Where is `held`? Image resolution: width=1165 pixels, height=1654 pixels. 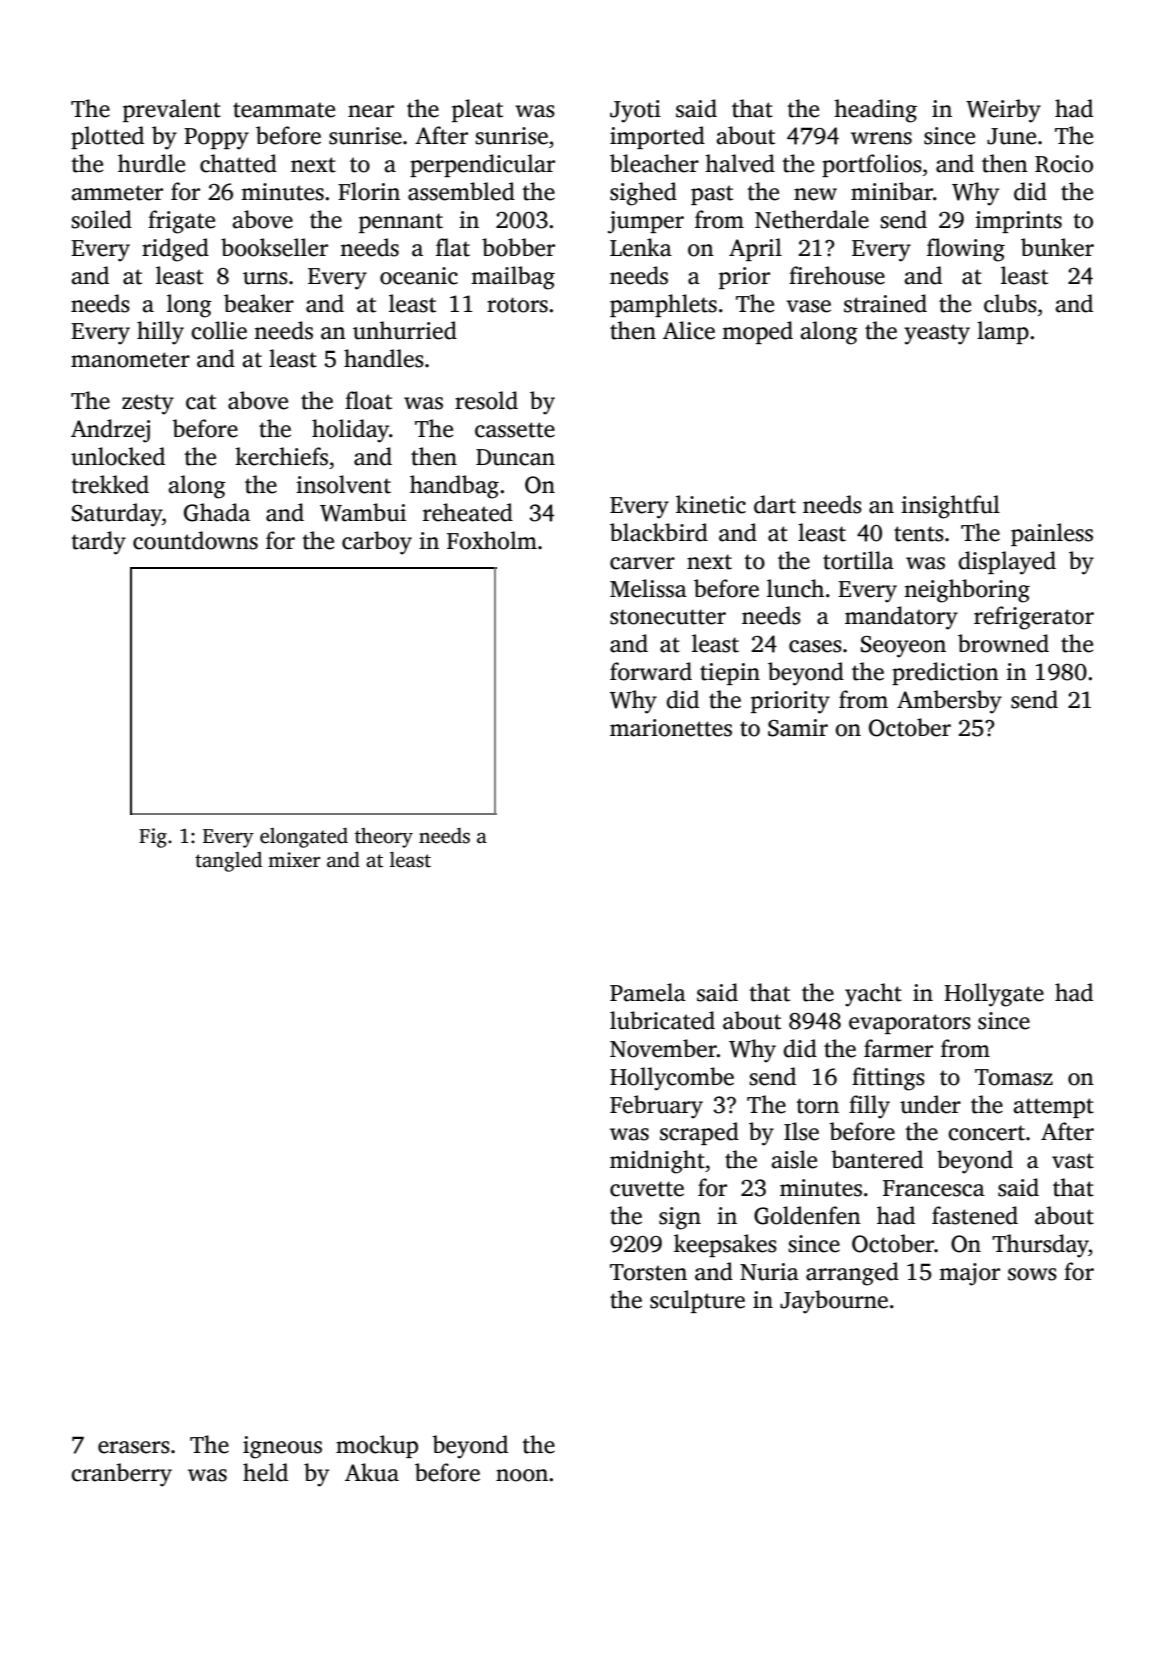
held is located at coordinates (265, 1472).
